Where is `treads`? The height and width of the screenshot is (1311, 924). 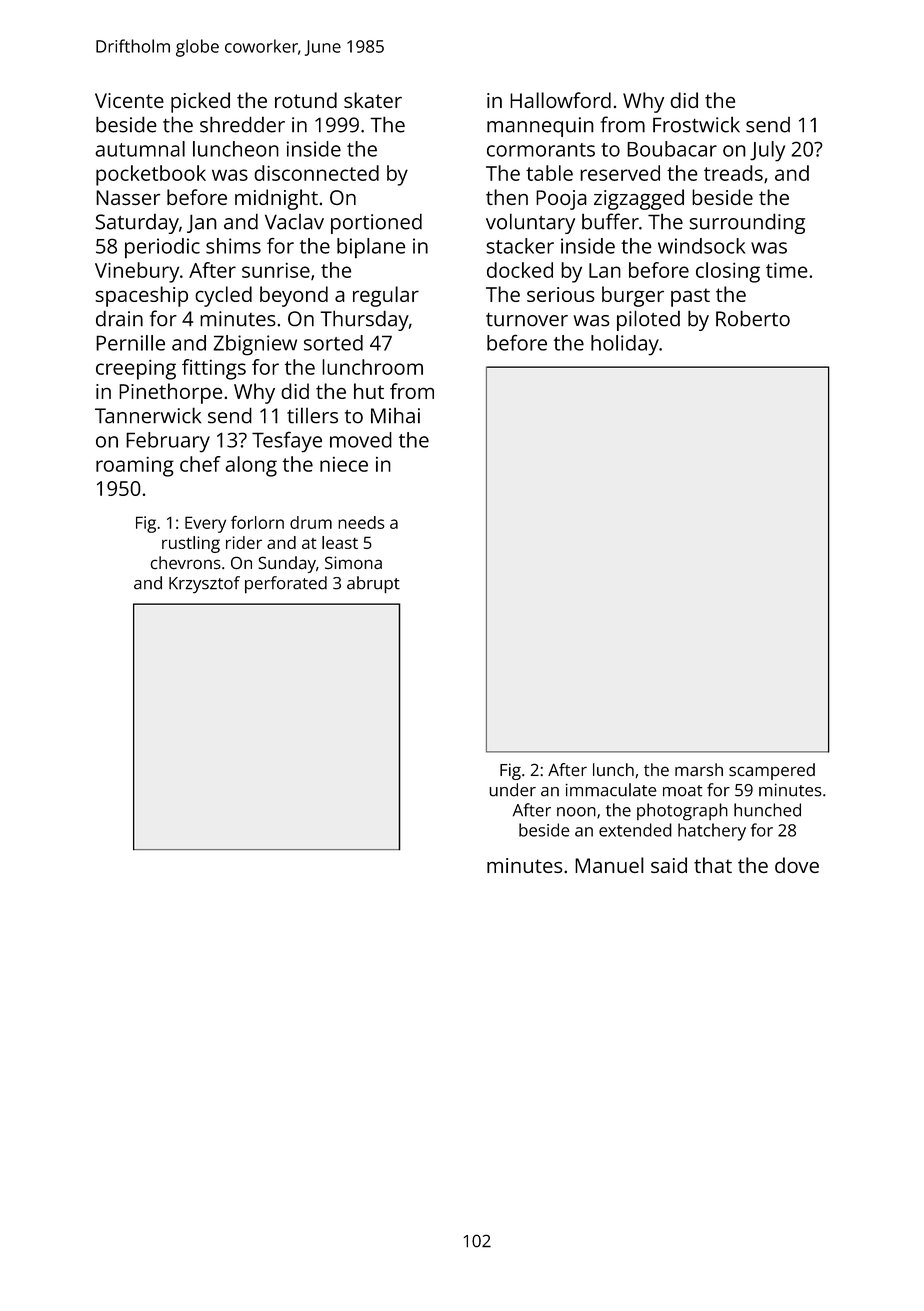
treads is located at coordinates (733, 173).
